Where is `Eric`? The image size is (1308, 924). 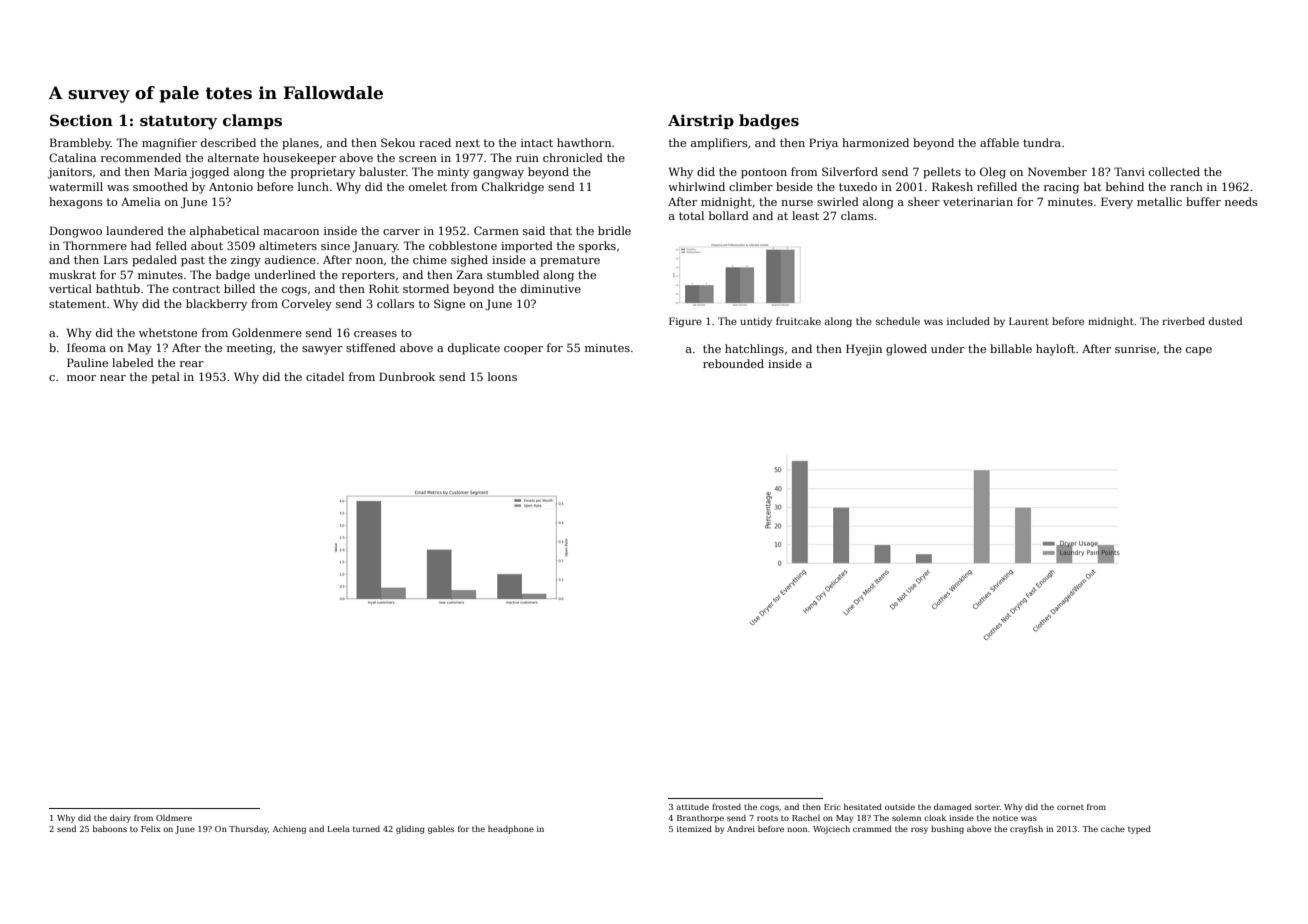
Eric is located at coordinates (832, 807).
